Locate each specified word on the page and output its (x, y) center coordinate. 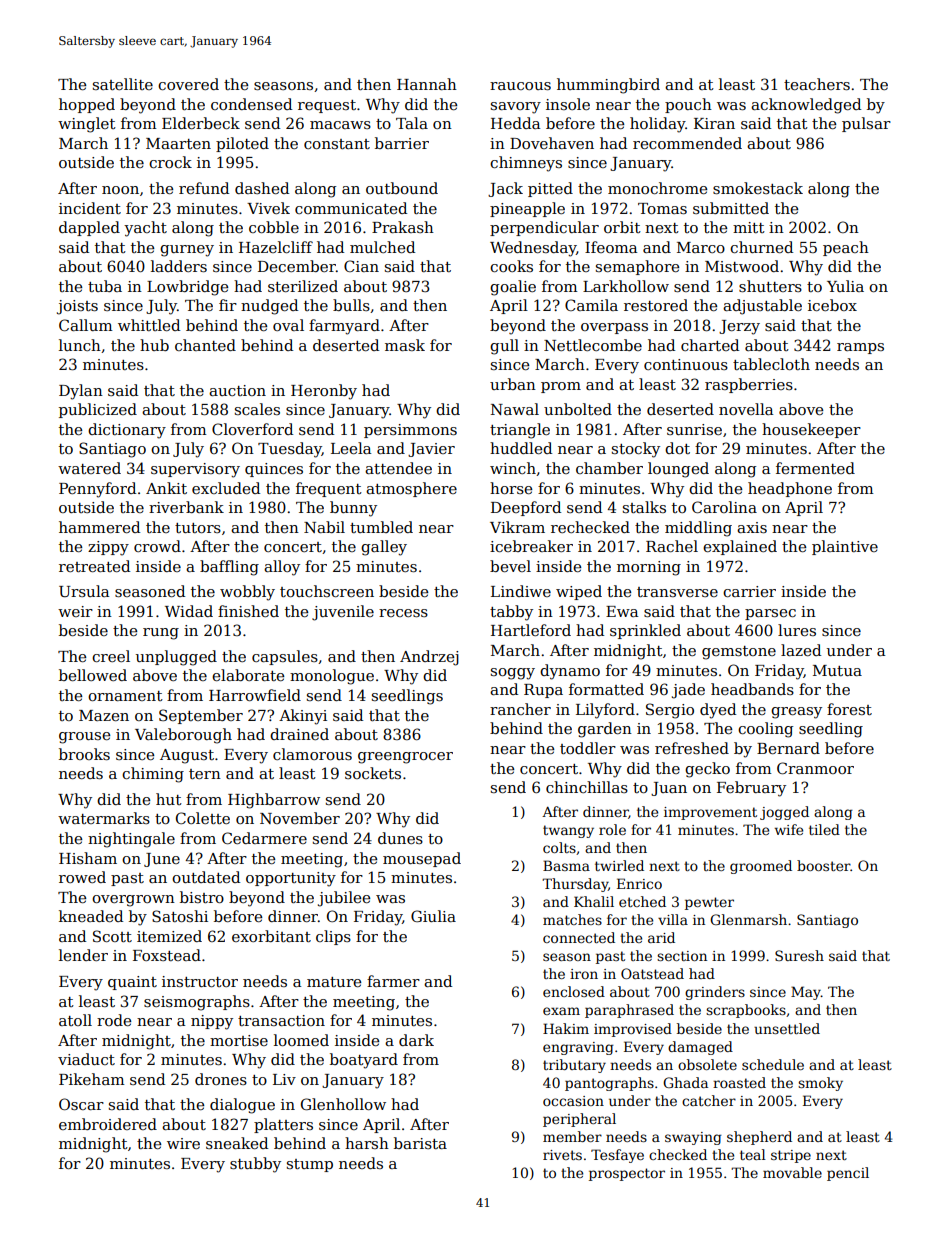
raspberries (749, 385)
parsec (770, 614)
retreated (94, 566)
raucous (520, 86)
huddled (521, 448)
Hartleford (531, 630)
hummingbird (608, 86)
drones (221, 1079)
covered (188, 84)
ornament (125, 696)
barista (420, 1143)
